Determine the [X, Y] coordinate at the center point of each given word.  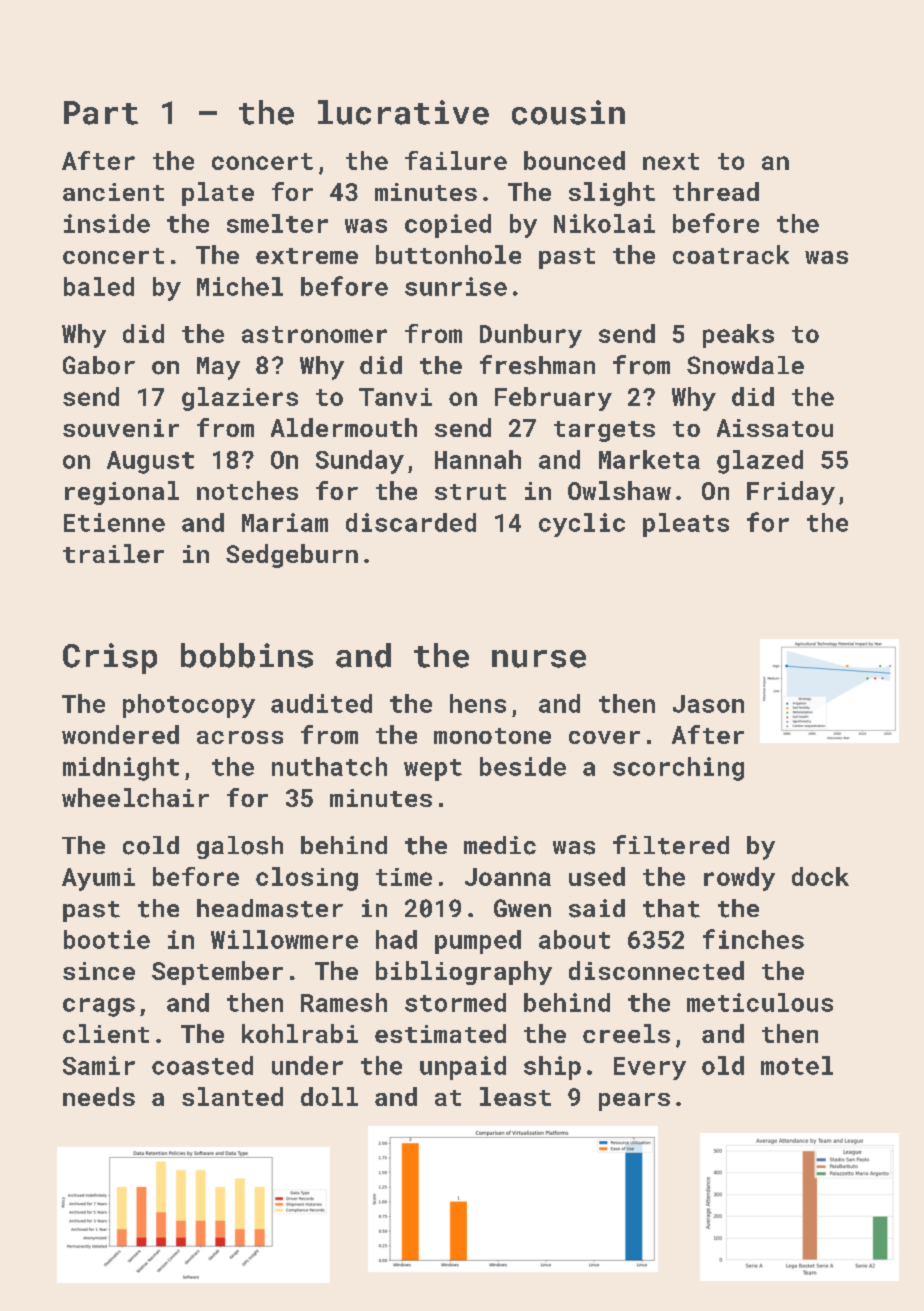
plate [218, 194]
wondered [120, 734]
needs [99, 1096]
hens [478, 703]
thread [716, 191]
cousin [568, 112]
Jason [708, 704]
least [515, 1096]
